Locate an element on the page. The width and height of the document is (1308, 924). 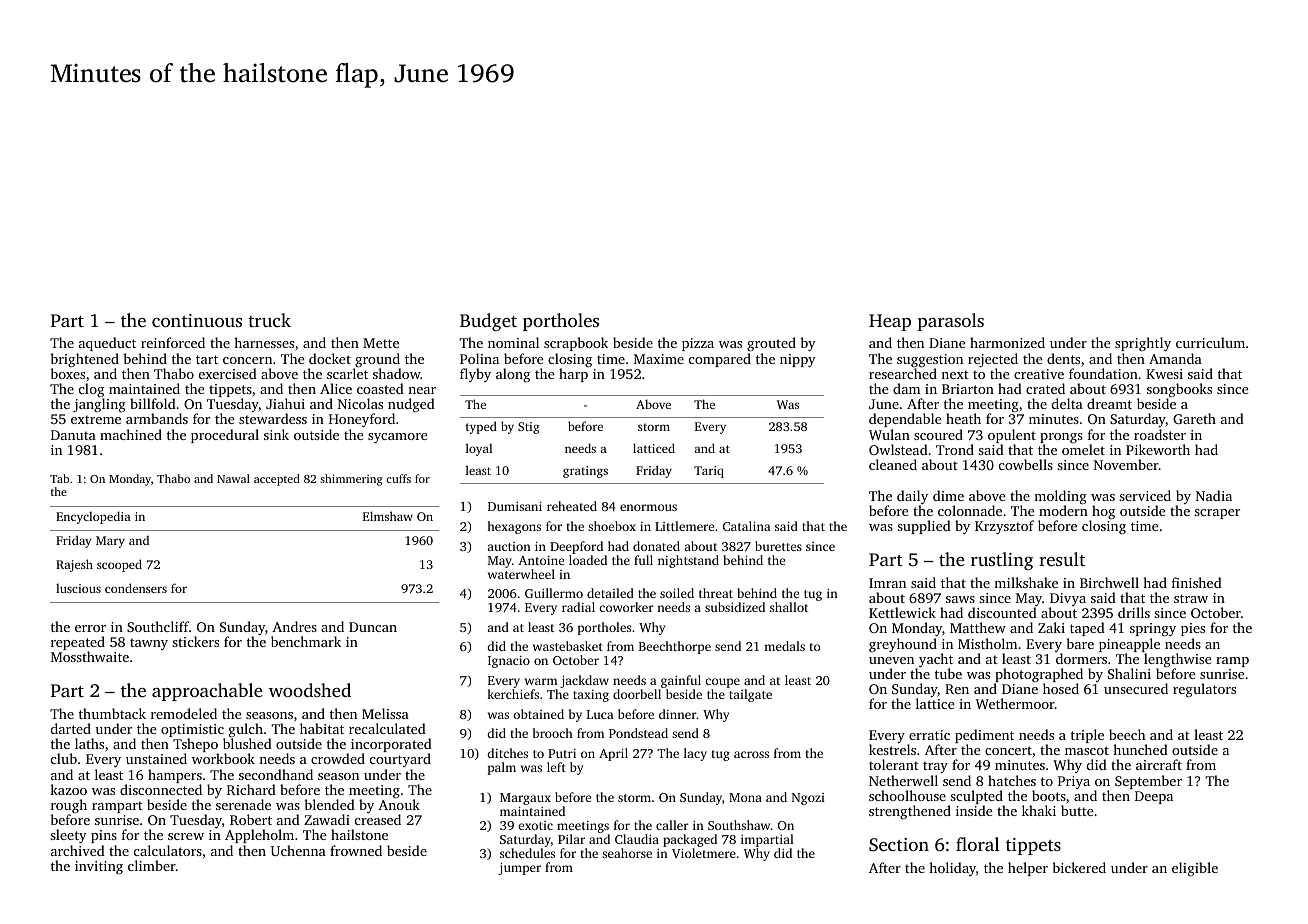
holiday is located at coordinates (952, 869).
